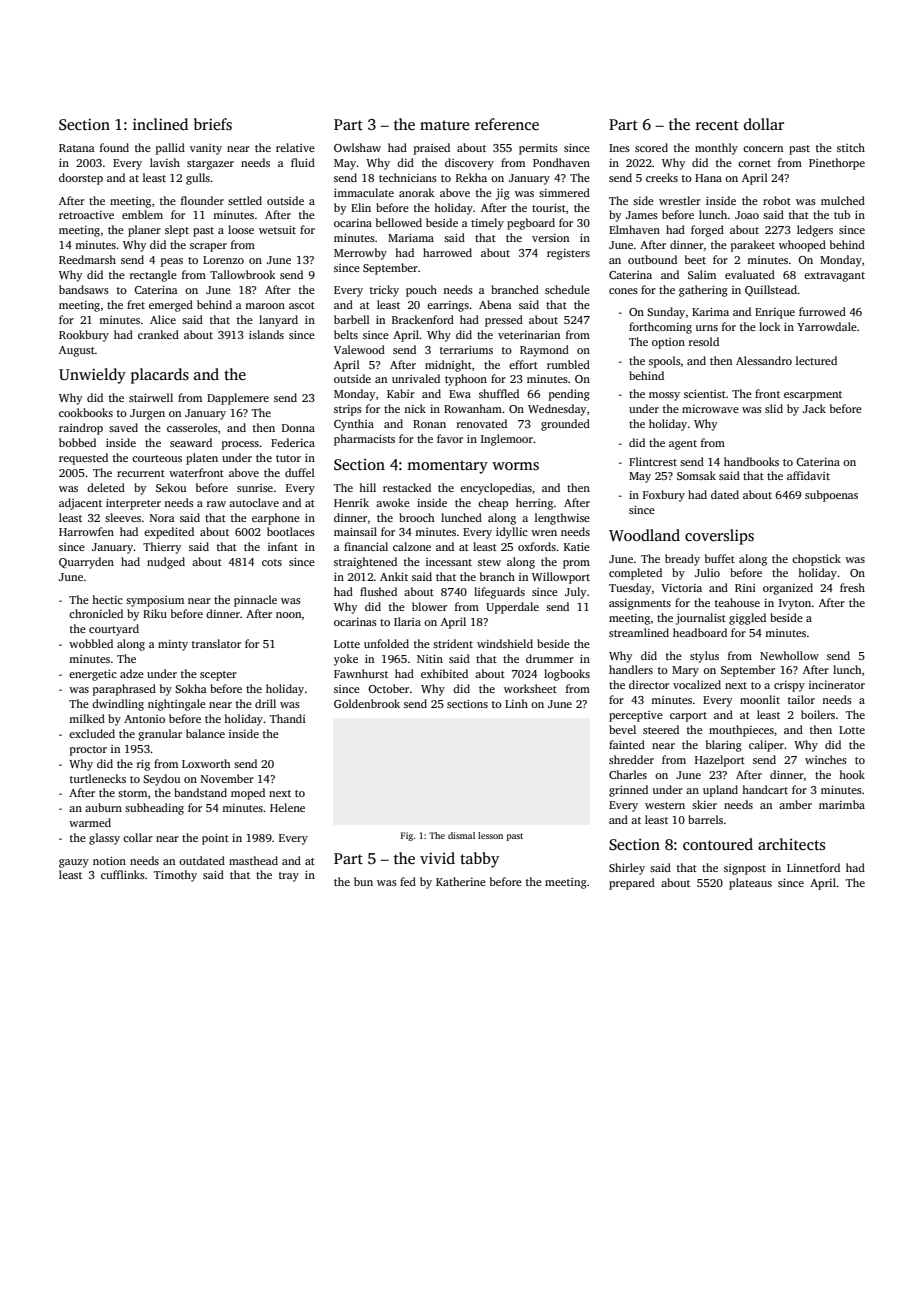 The height and width of the page is (1308, 924). Describe the element at coordinates (747, 215) in the page. I see `Joao` at that location.
